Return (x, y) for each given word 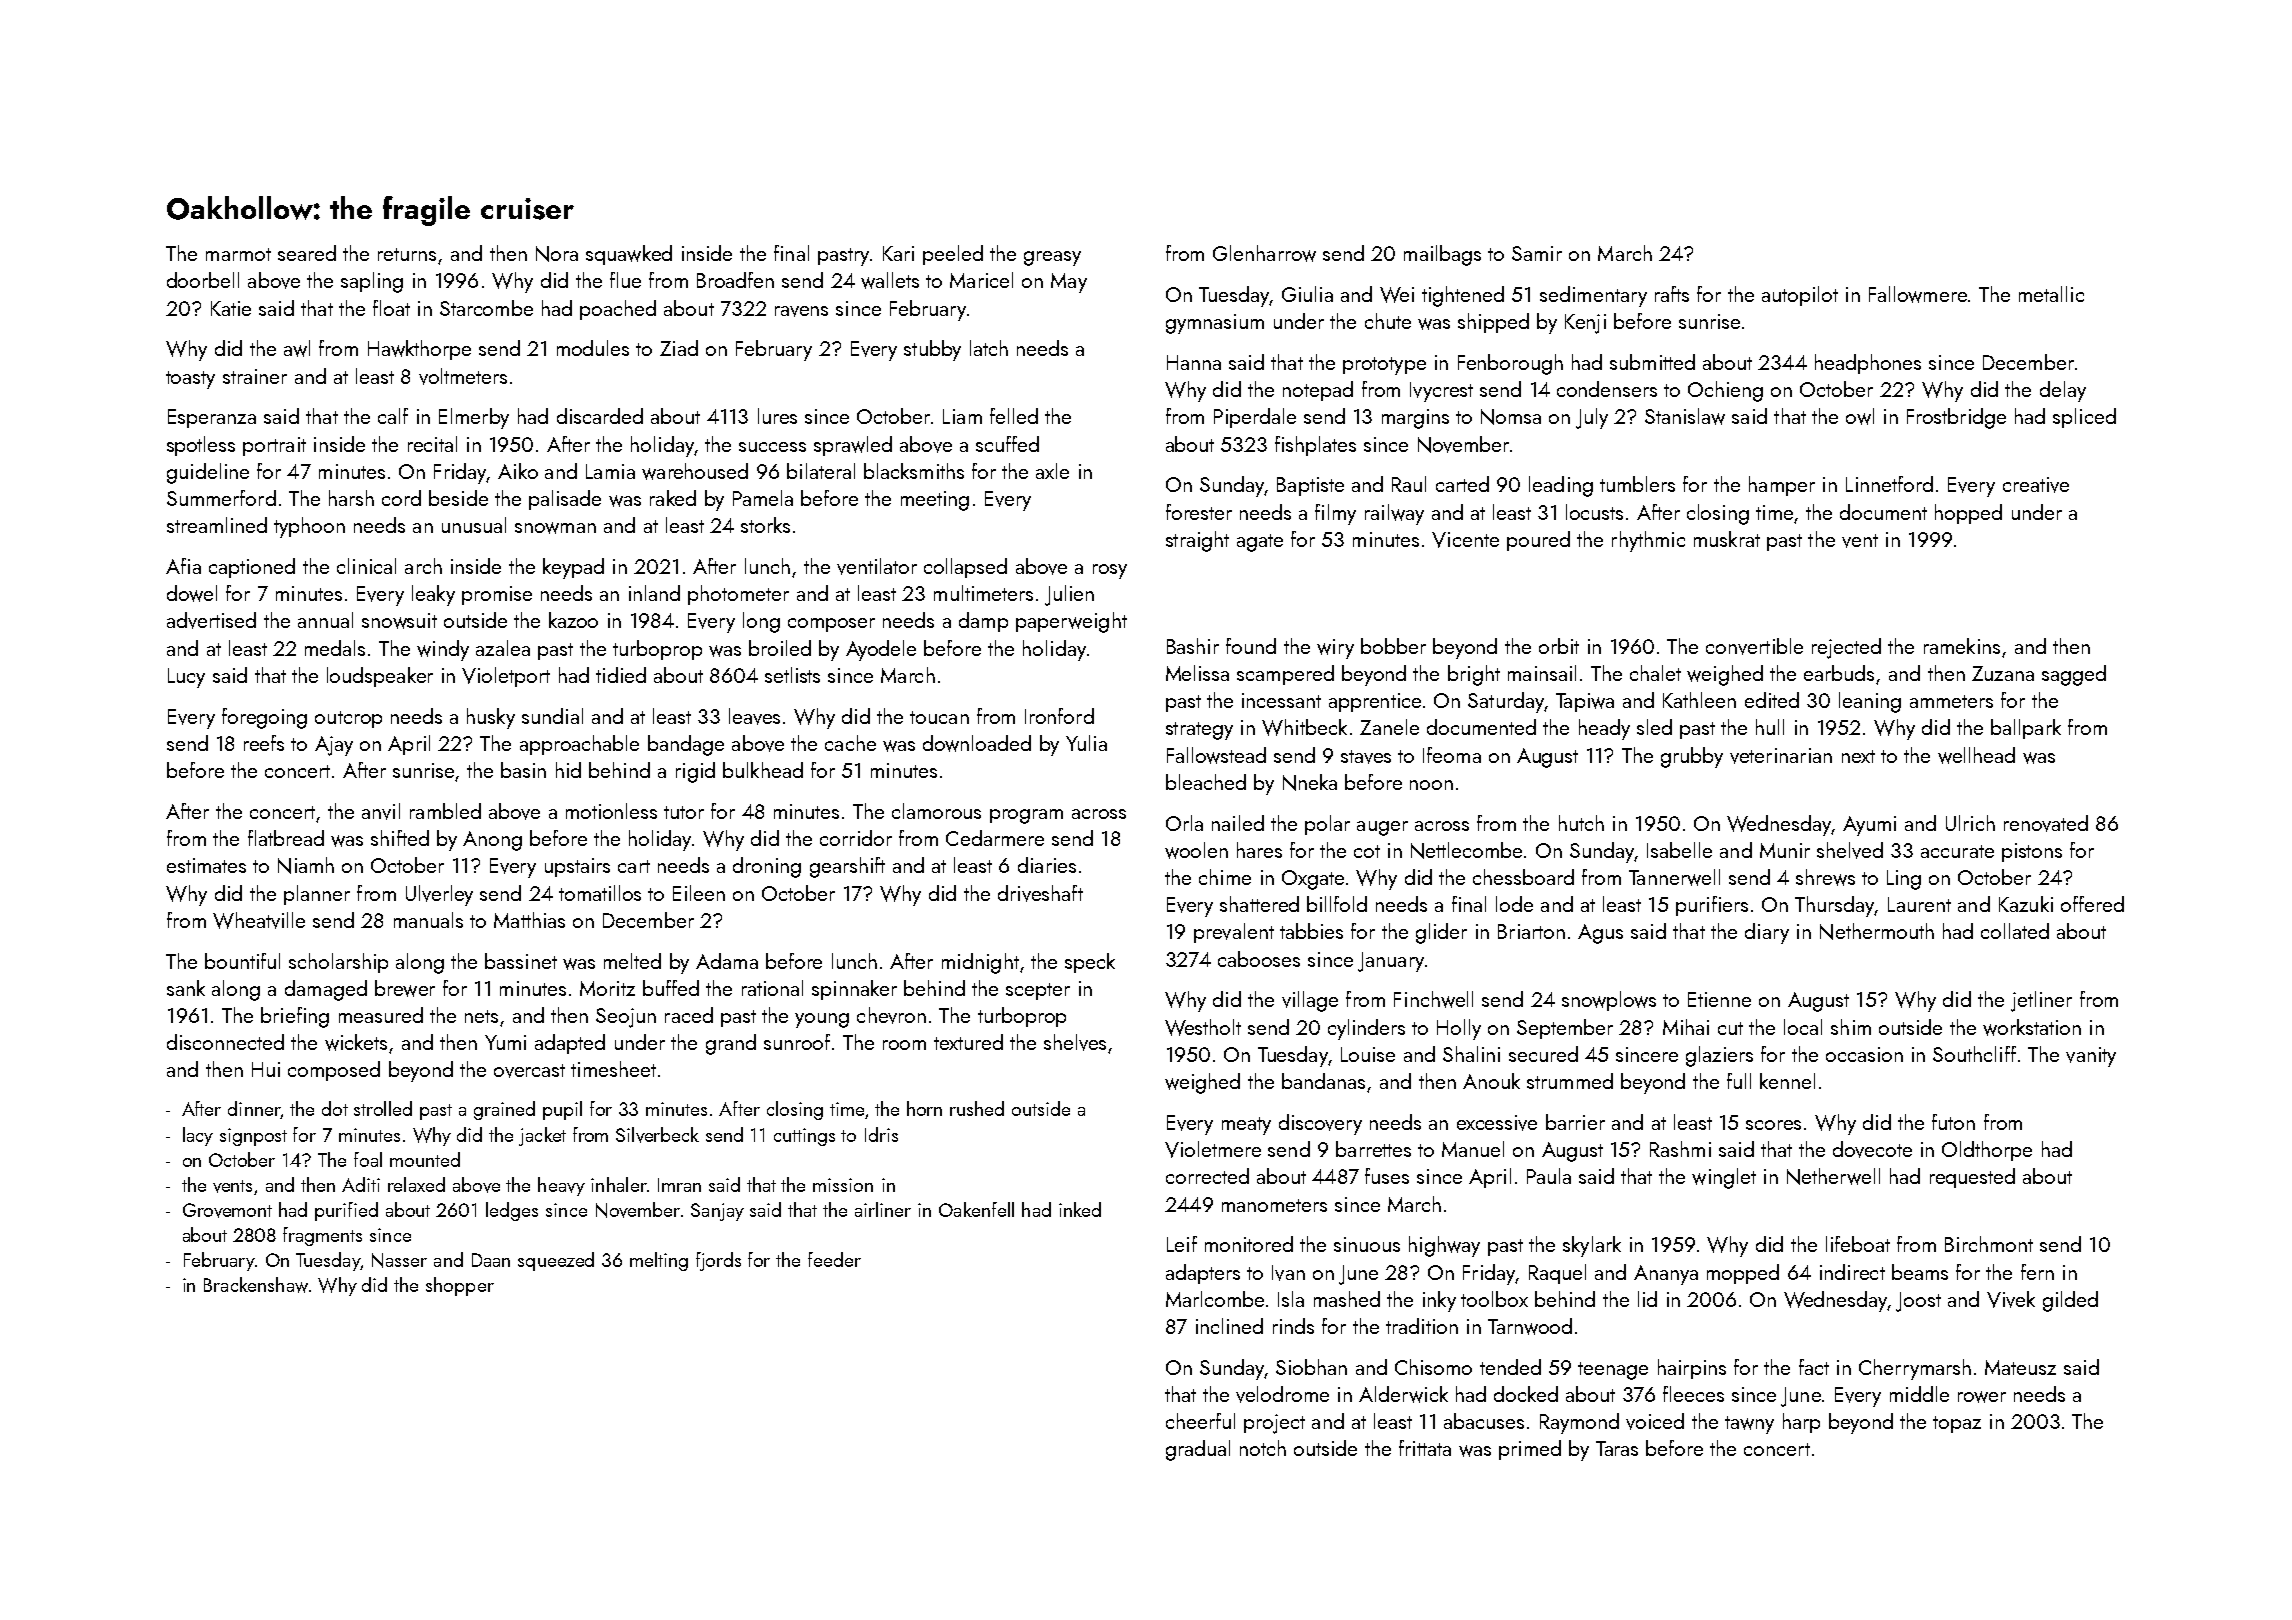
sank (186, 988)
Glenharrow (1264, 253)
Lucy (186, 678)
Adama (727, 961)
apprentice (1375, 702)
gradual (1198, 1450)
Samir (1537, 253)
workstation (2032, 1027)
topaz (1957, 1424)
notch (1263, 1448)
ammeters (1951, 701)
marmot (238, 254)
